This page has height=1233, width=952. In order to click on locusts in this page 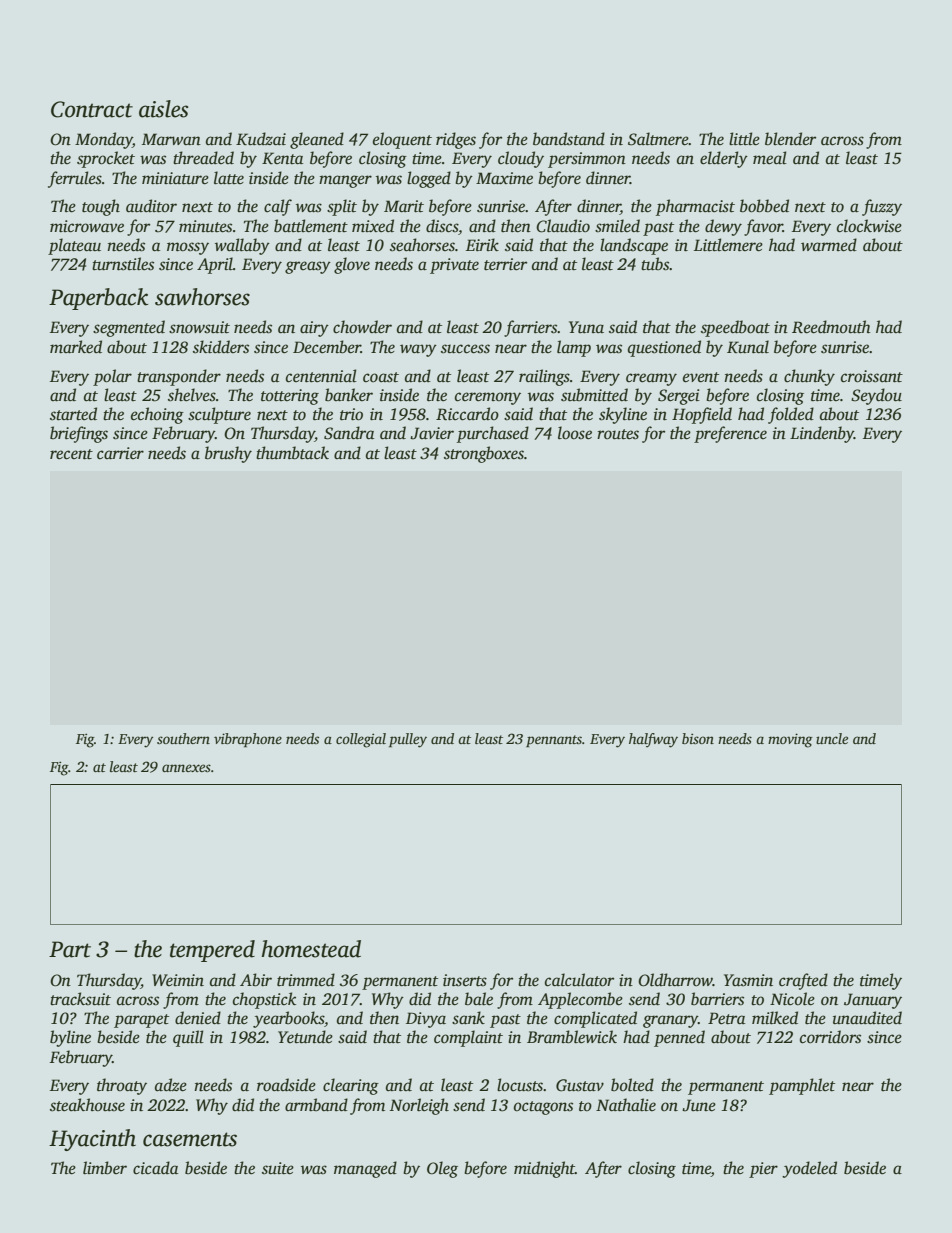, I will do `click(520, 1085)`.
